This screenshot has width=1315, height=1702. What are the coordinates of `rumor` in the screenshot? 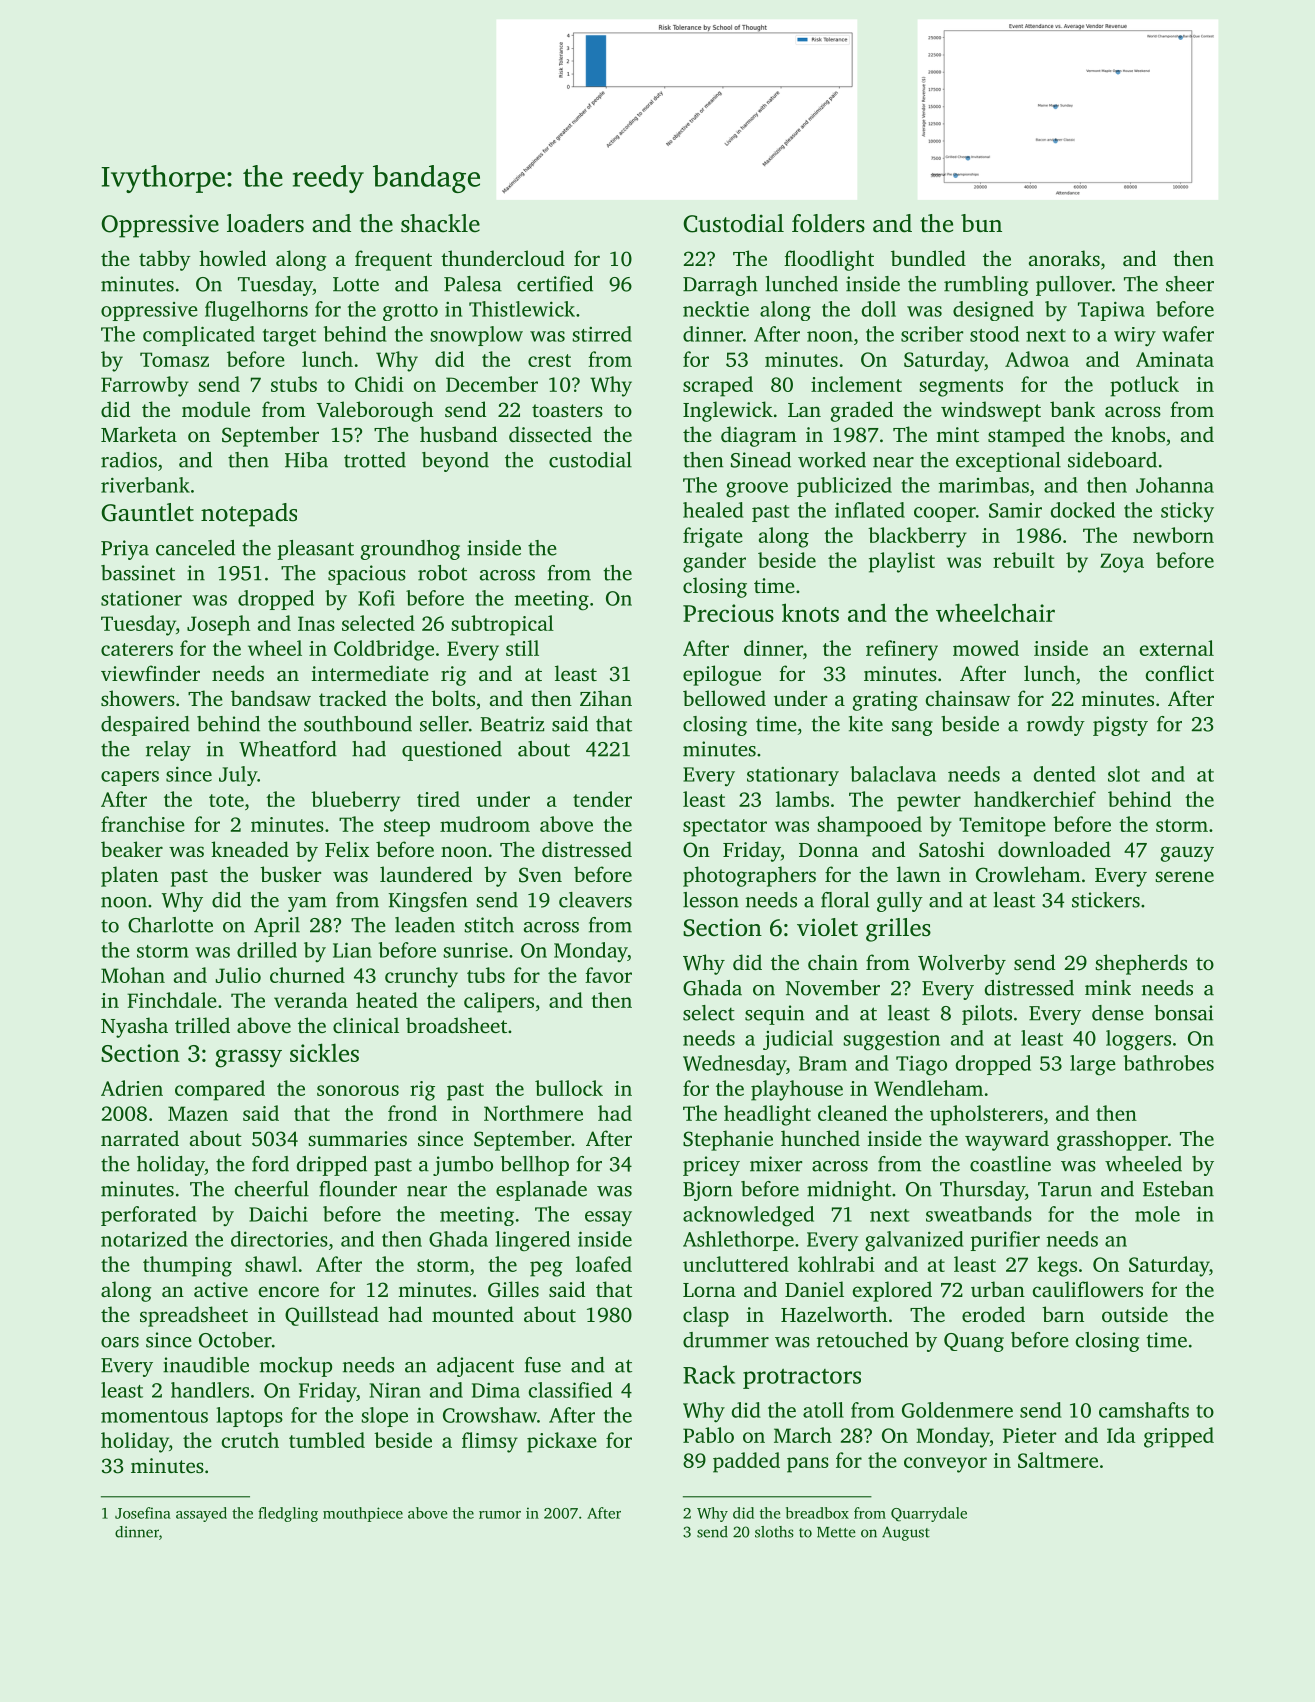 It's located at (500, 1515).
